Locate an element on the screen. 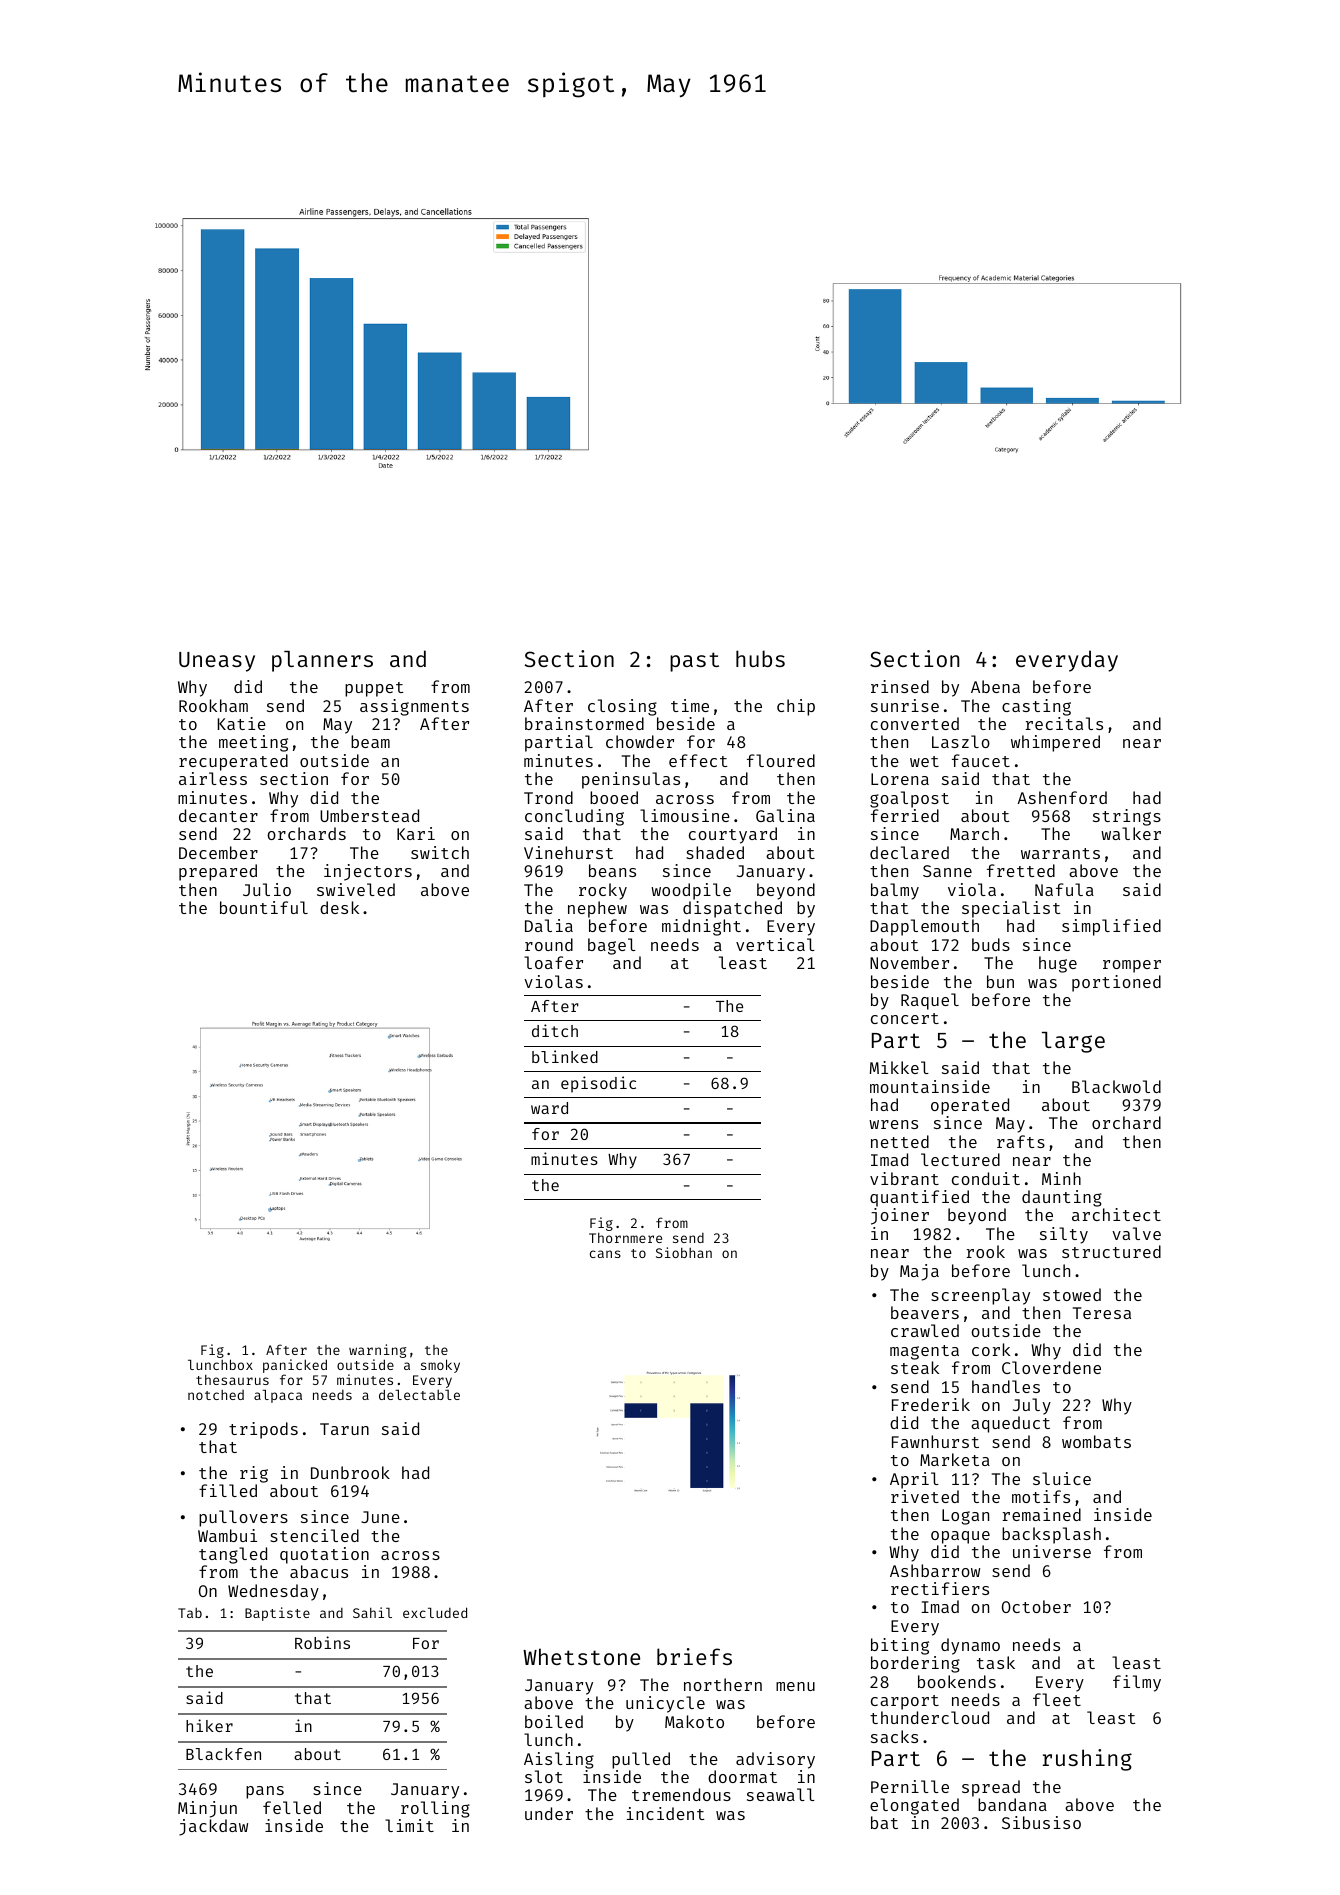 This screenshot has height=1895, width=1340. filmy is located at coordinates (1137, 1683).
